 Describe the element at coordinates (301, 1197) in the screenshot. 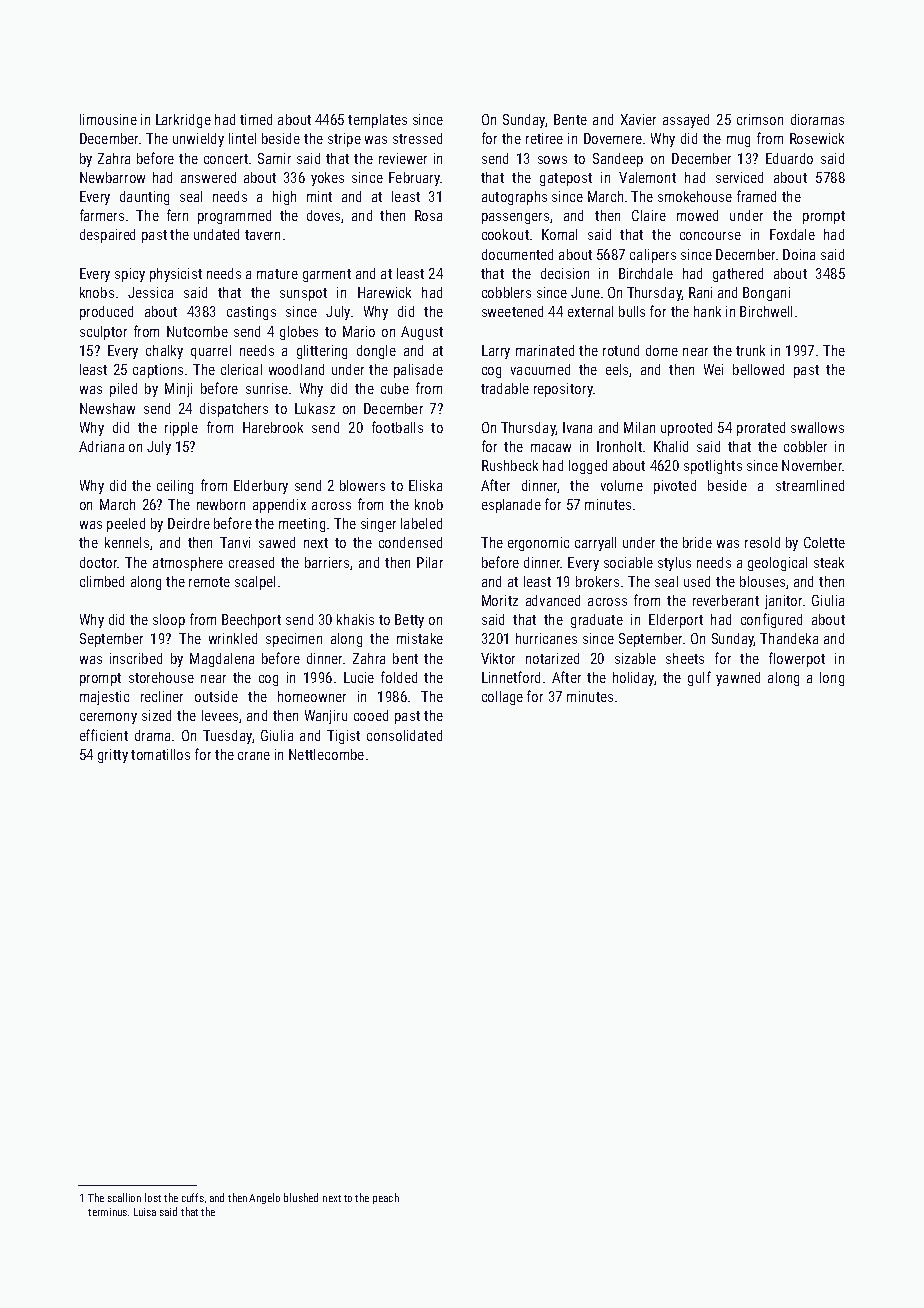

I see `blushed` at that location.
